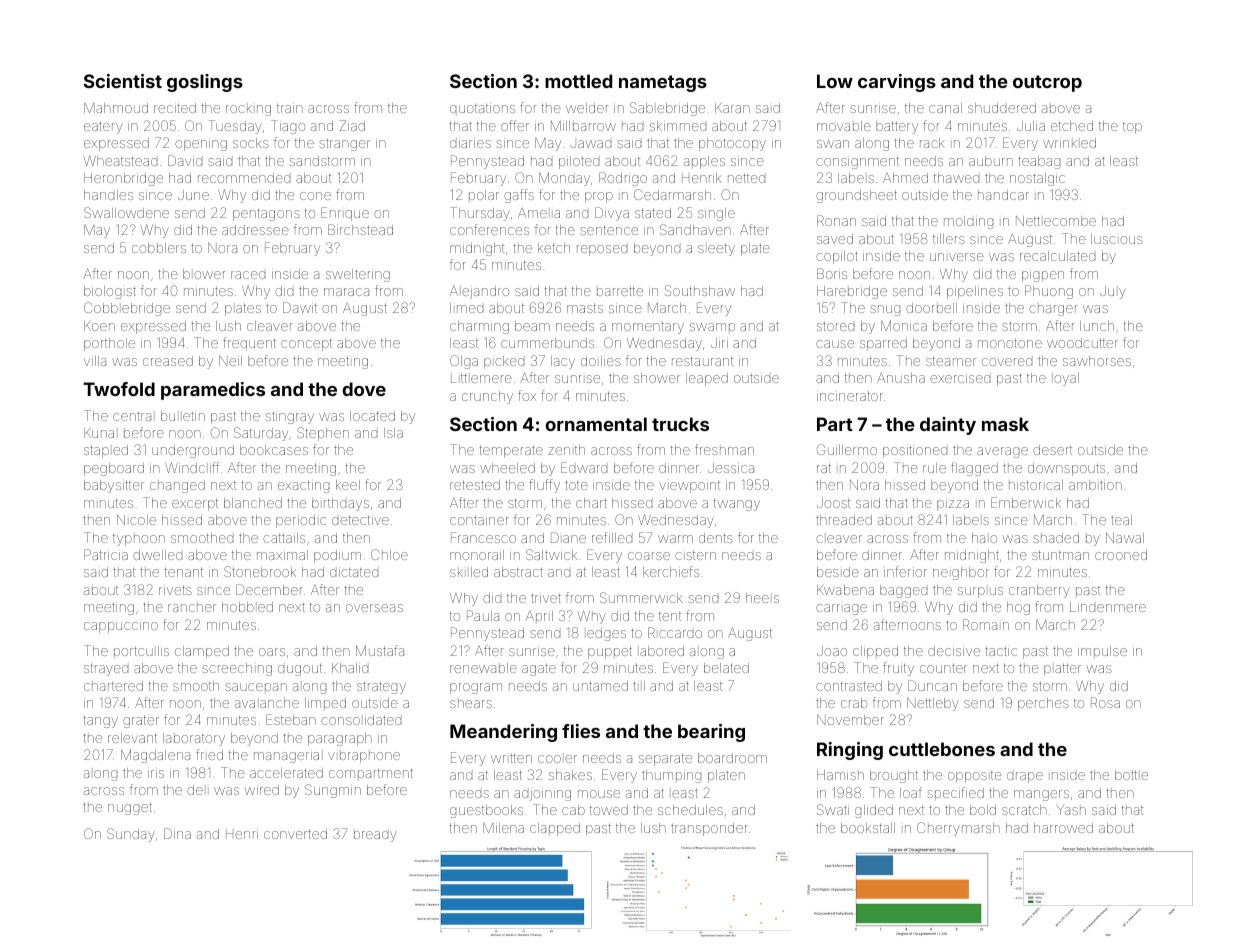 The height and width of the document is (952, 1233). I want to click on biologist, so click(110, 292).
